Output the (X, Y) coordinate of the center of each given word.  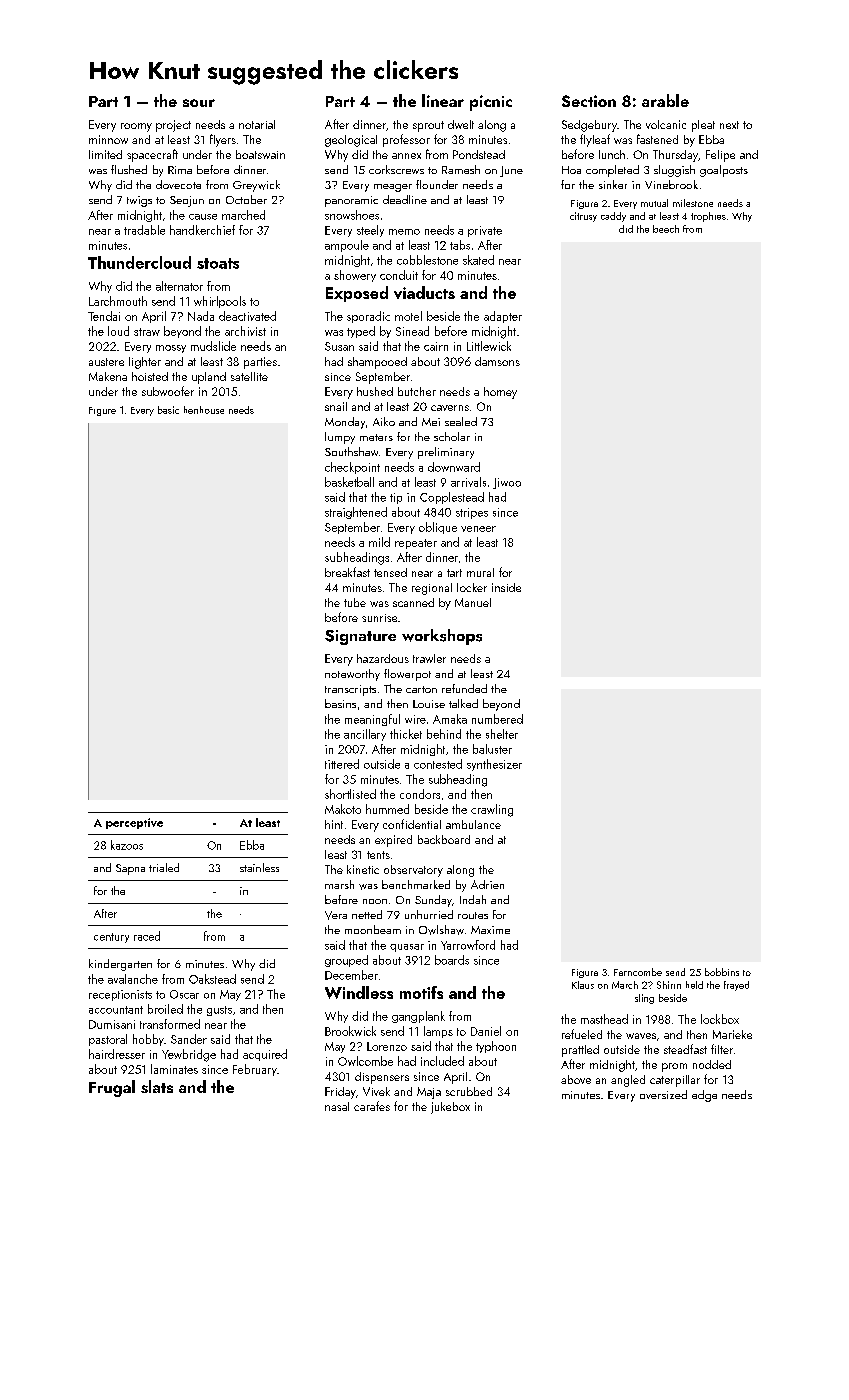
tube (355, 602)
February (255, 1070)
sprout (428, 126)
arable (665, 100)
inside (506, 587)
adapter (503, 317)
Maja (429, 1093)
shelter (502, 734)
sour (199, 103)
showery (355, 276)
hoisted (150, 376)
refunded (464, 688)
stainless (259, 867)
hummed (387, 809)
